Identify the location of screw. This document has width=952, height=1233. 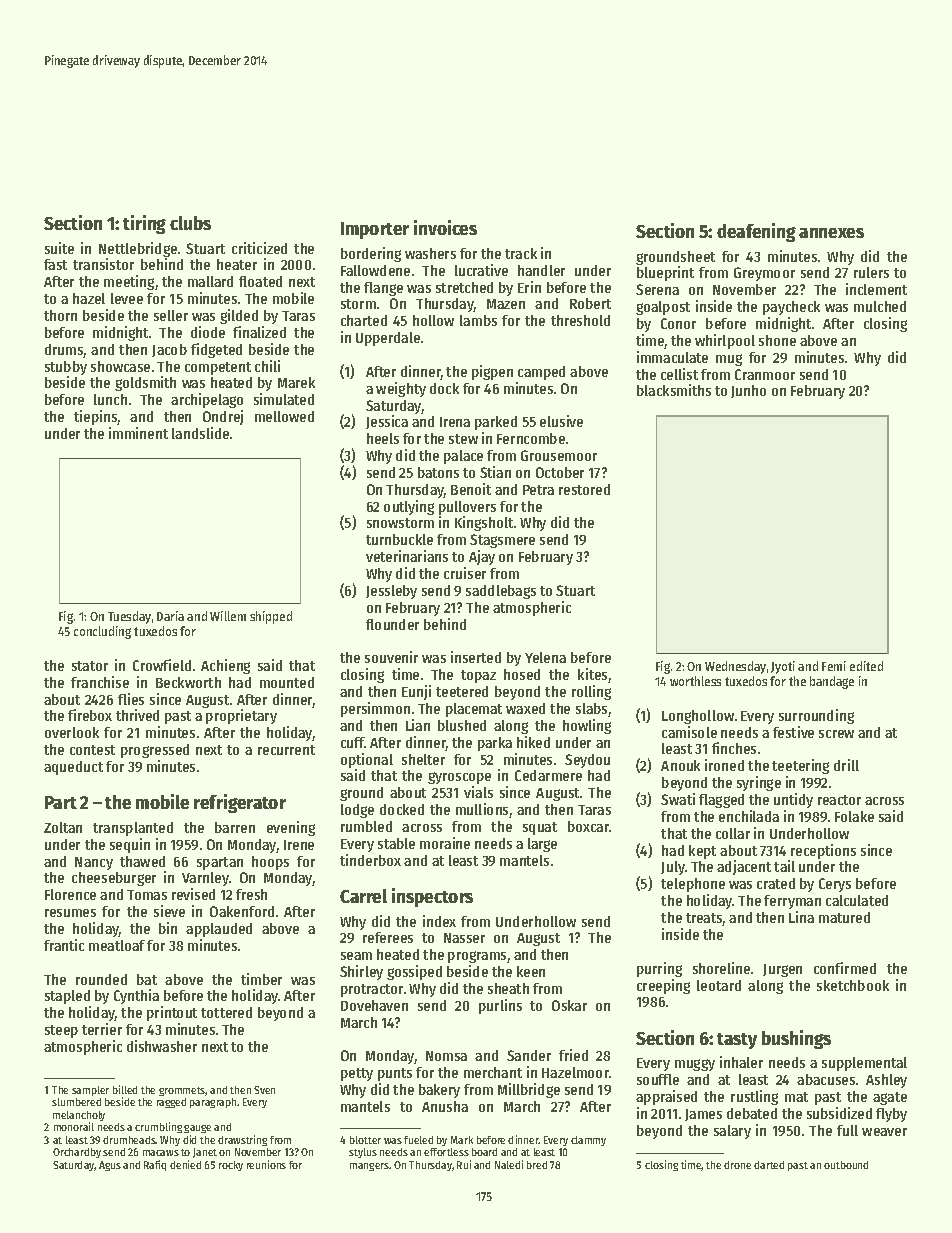
(836, 734).
